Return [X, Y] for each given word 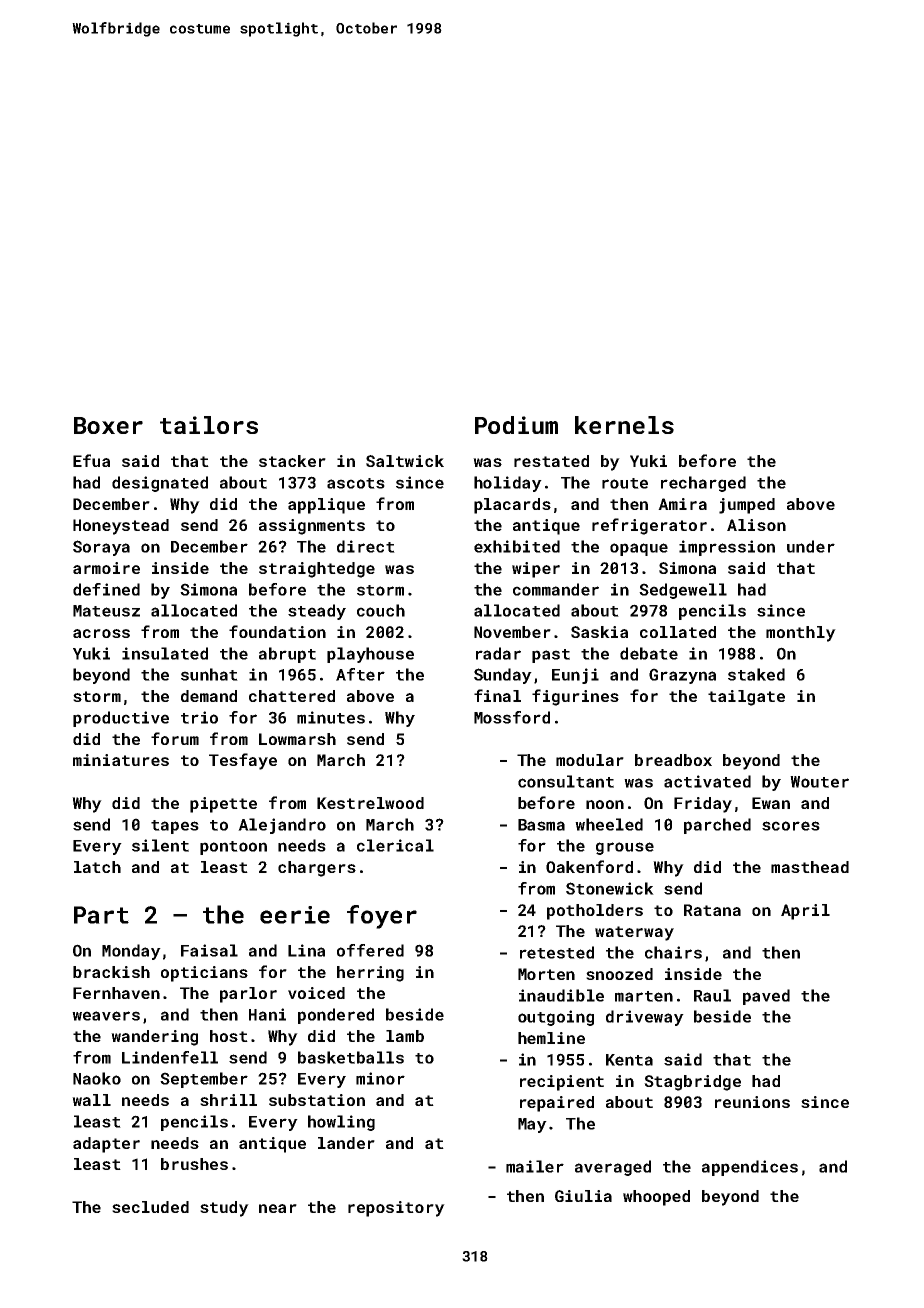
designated [160, 484]
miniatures [121, 760]
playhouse [370, 655]
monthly [801, 634]
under [811, 546]
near [278, 1208]
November [512, 632]
